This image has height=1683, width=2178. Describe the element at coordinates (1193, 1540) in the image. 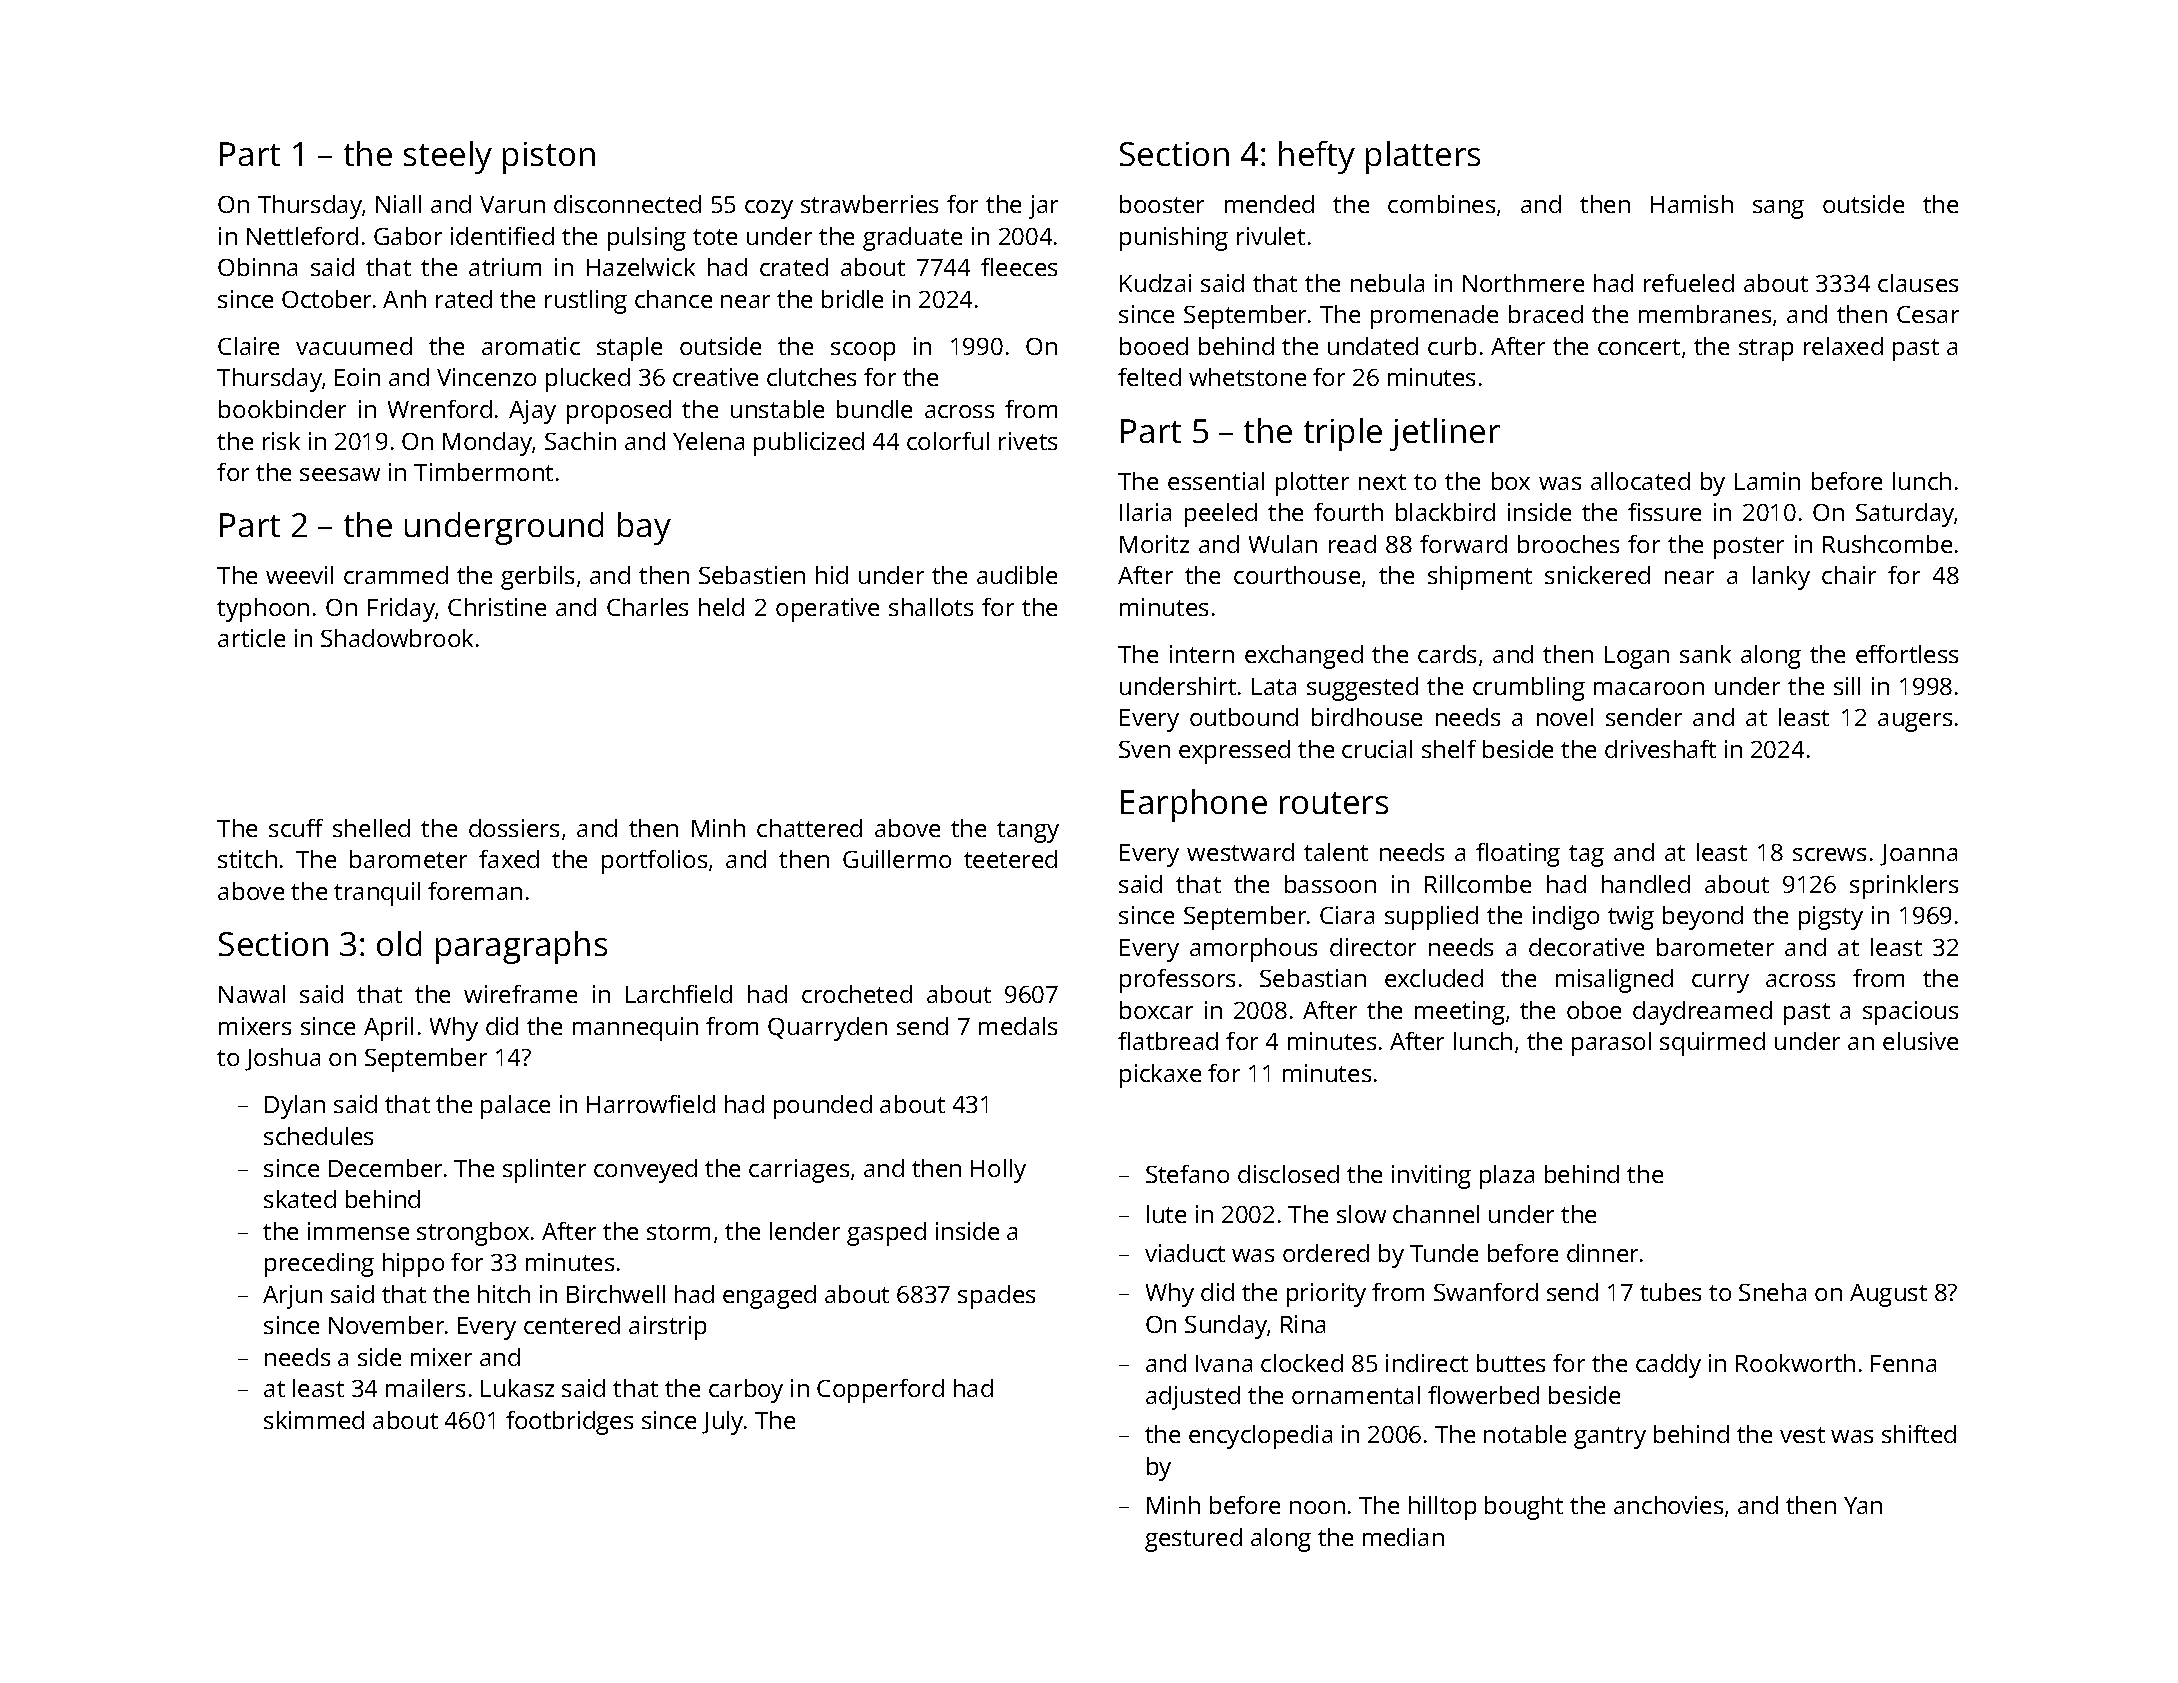

I see `gestured` at that location.
